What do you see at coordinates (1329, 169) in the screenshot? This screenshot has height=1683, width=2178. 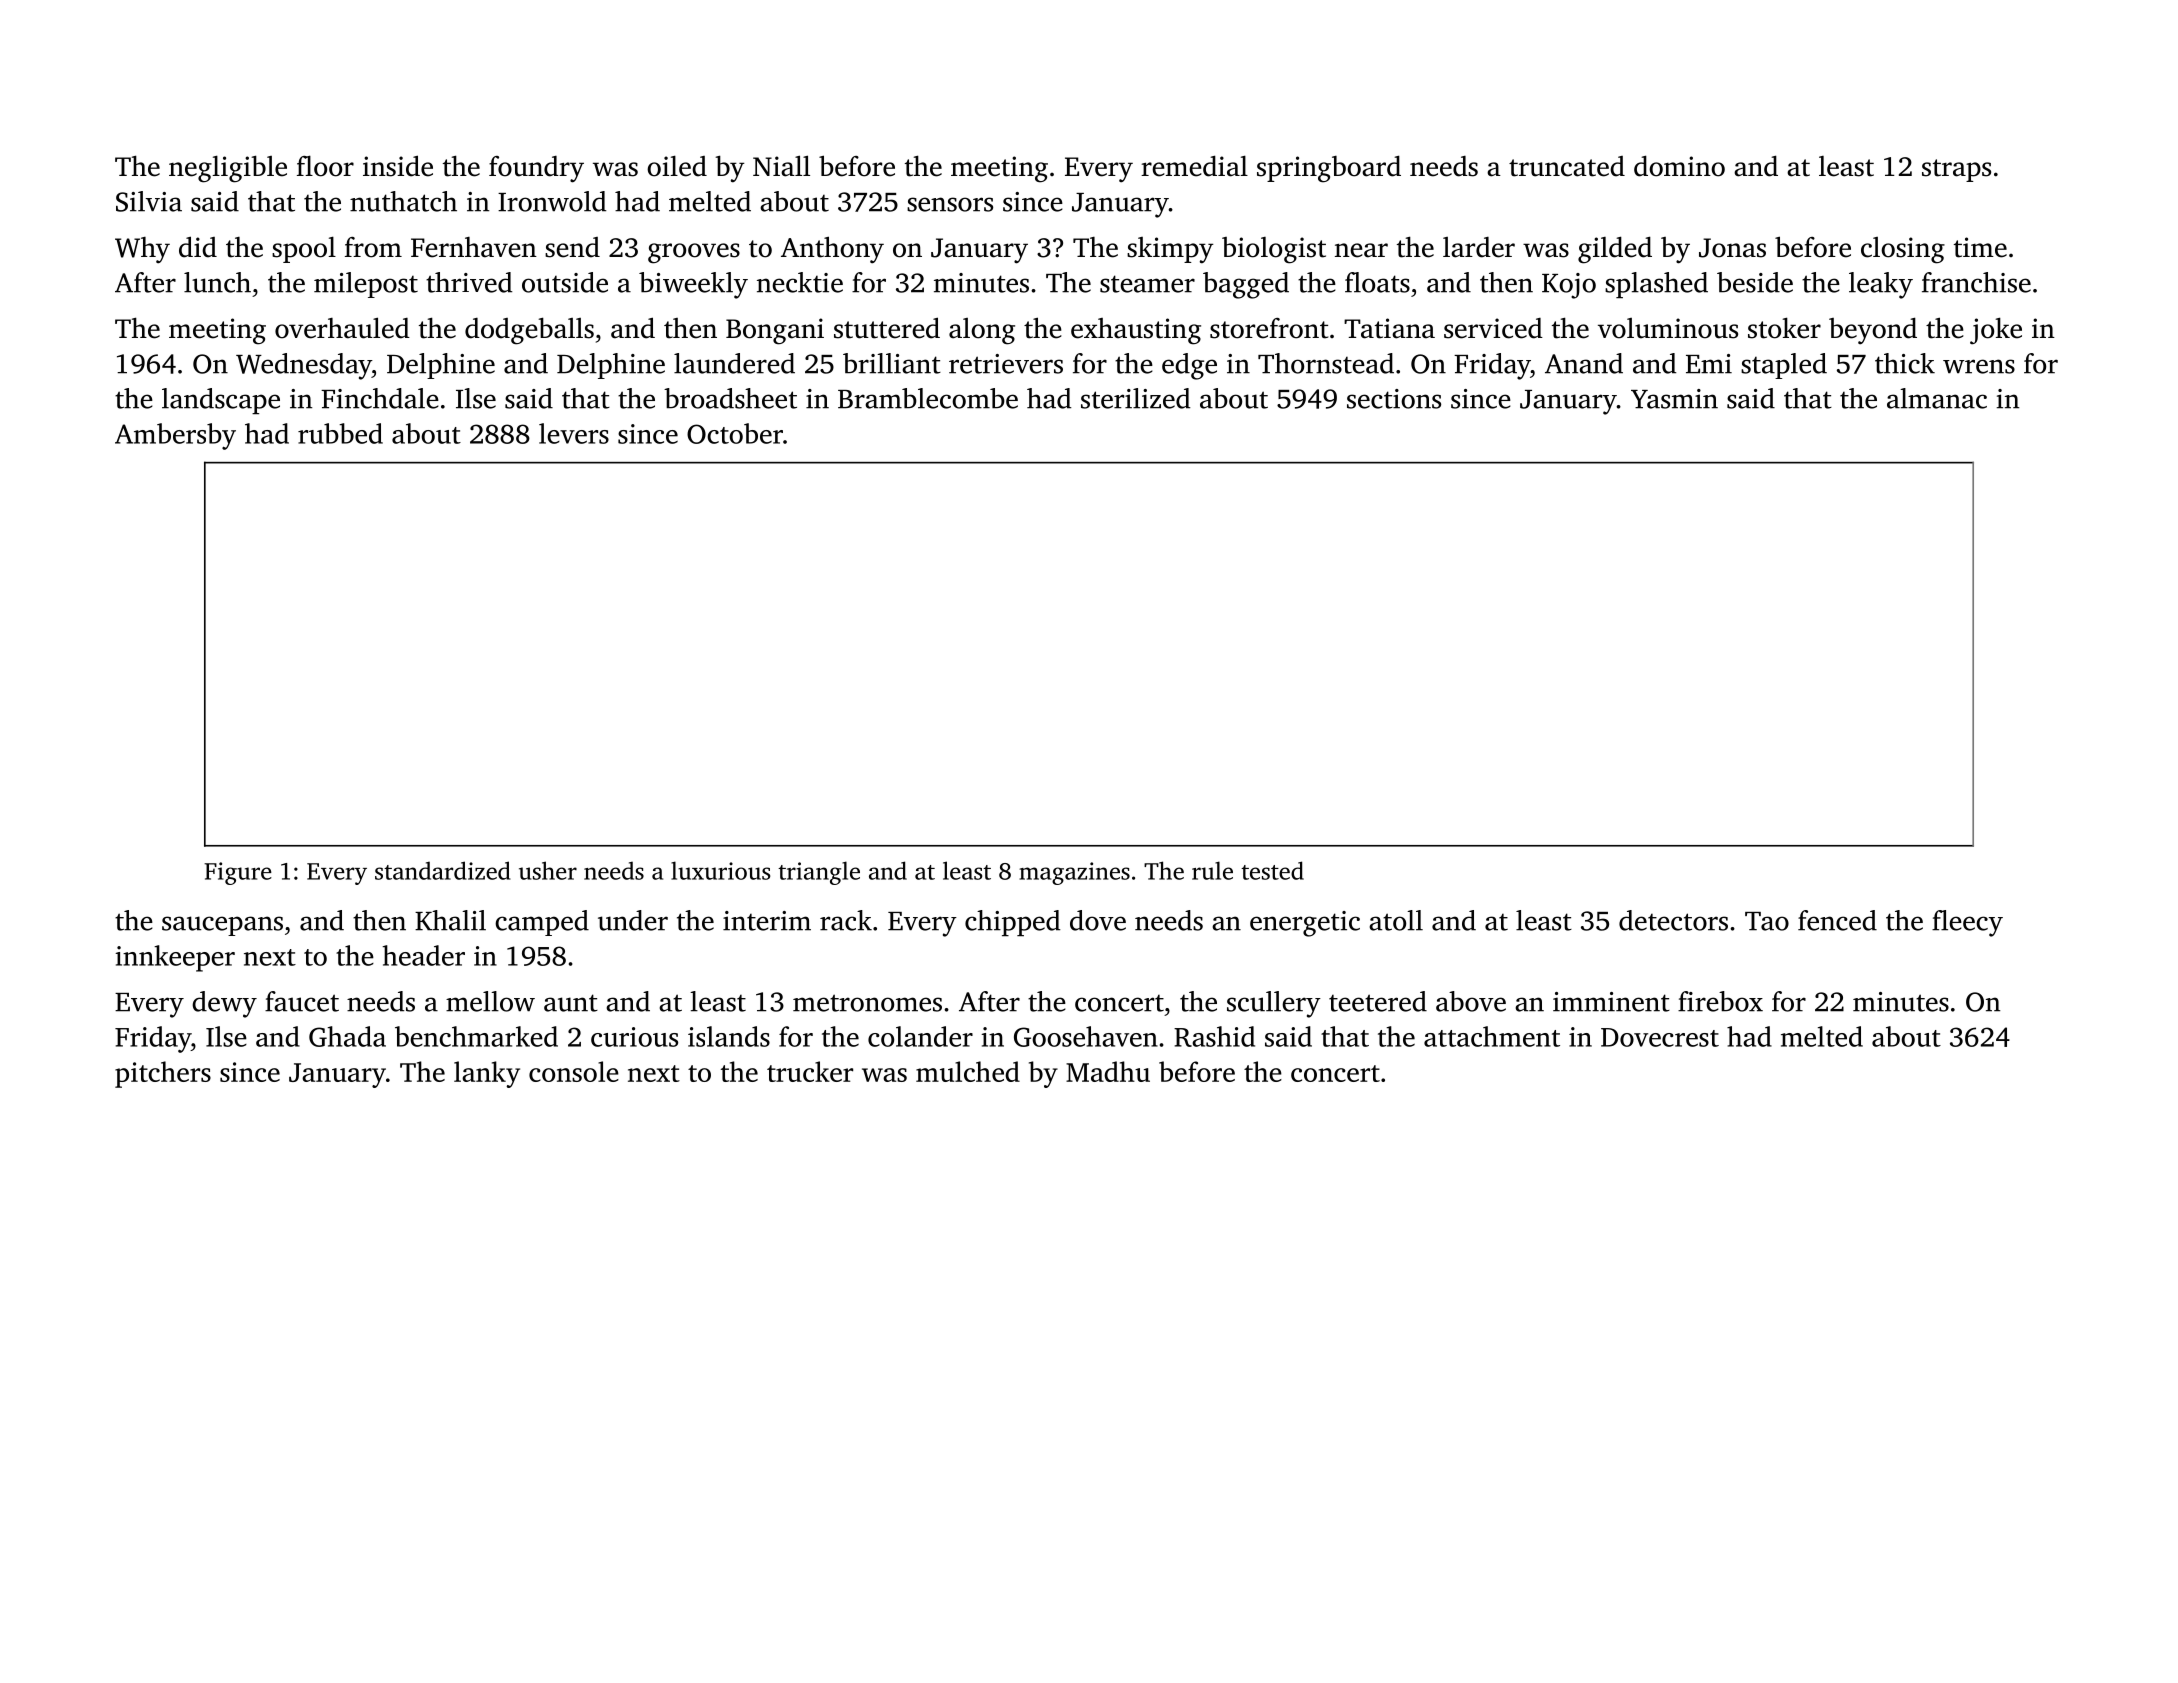 I see `springboard` at bounding box center [1329, 169].
